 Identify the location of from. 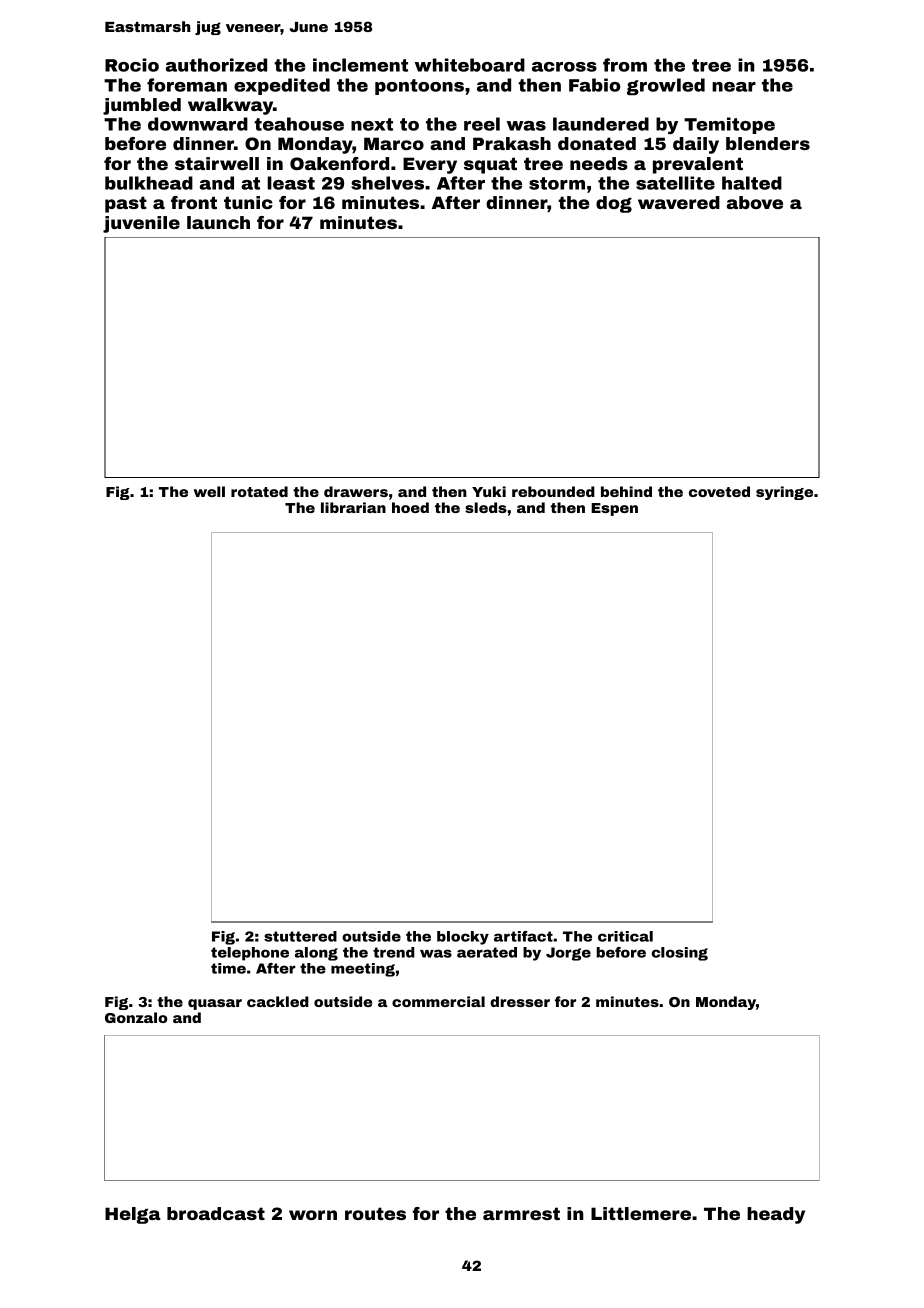
(625, 65).
